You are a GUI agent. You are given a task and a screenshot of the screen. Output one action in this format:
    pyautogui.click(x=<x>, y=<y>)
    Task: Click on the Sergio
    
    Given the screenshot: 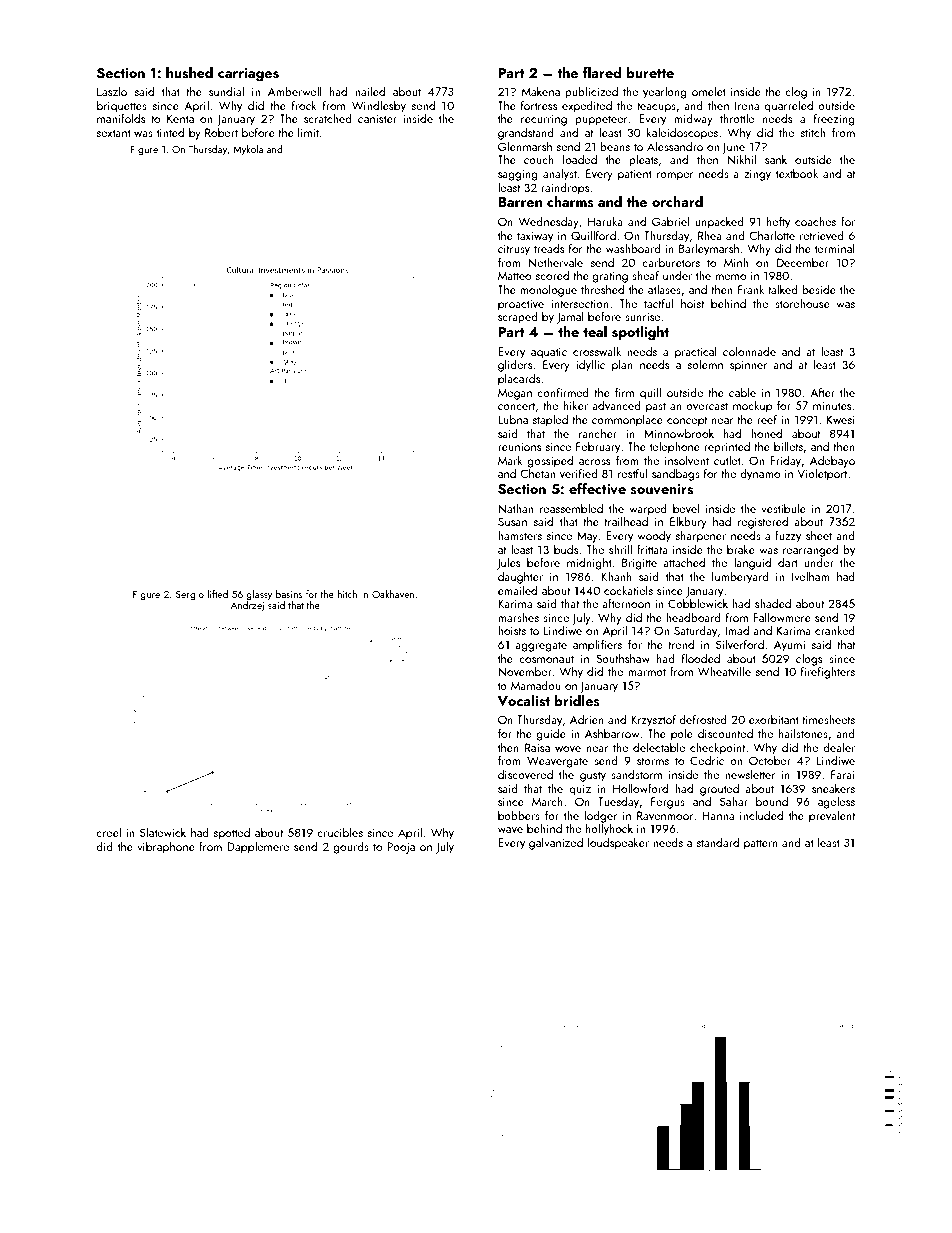 What is the action you would take?
    pyautogui.click(x=190, y=595)
